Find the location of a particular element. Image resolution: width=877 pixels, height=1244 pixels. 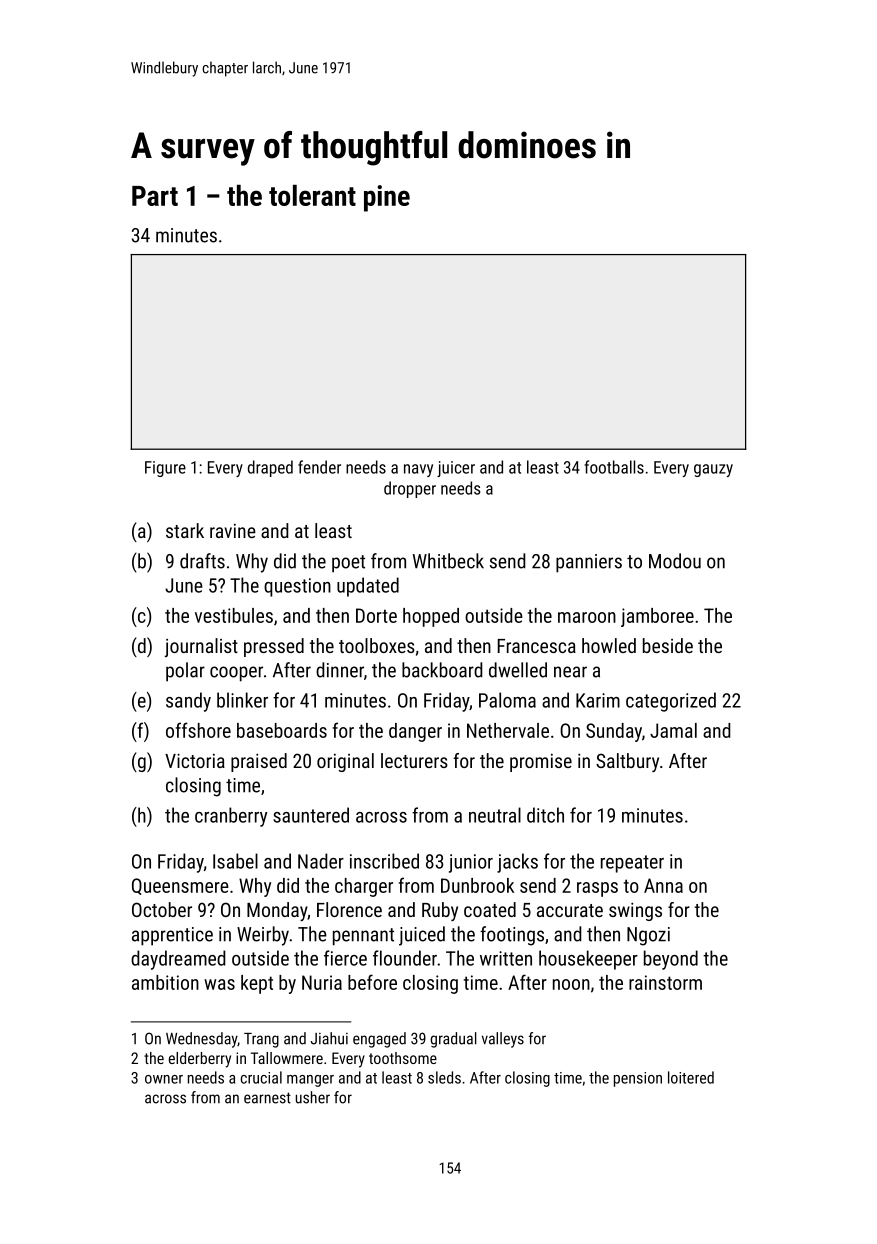

junior is located at coordinates (471, 863).
